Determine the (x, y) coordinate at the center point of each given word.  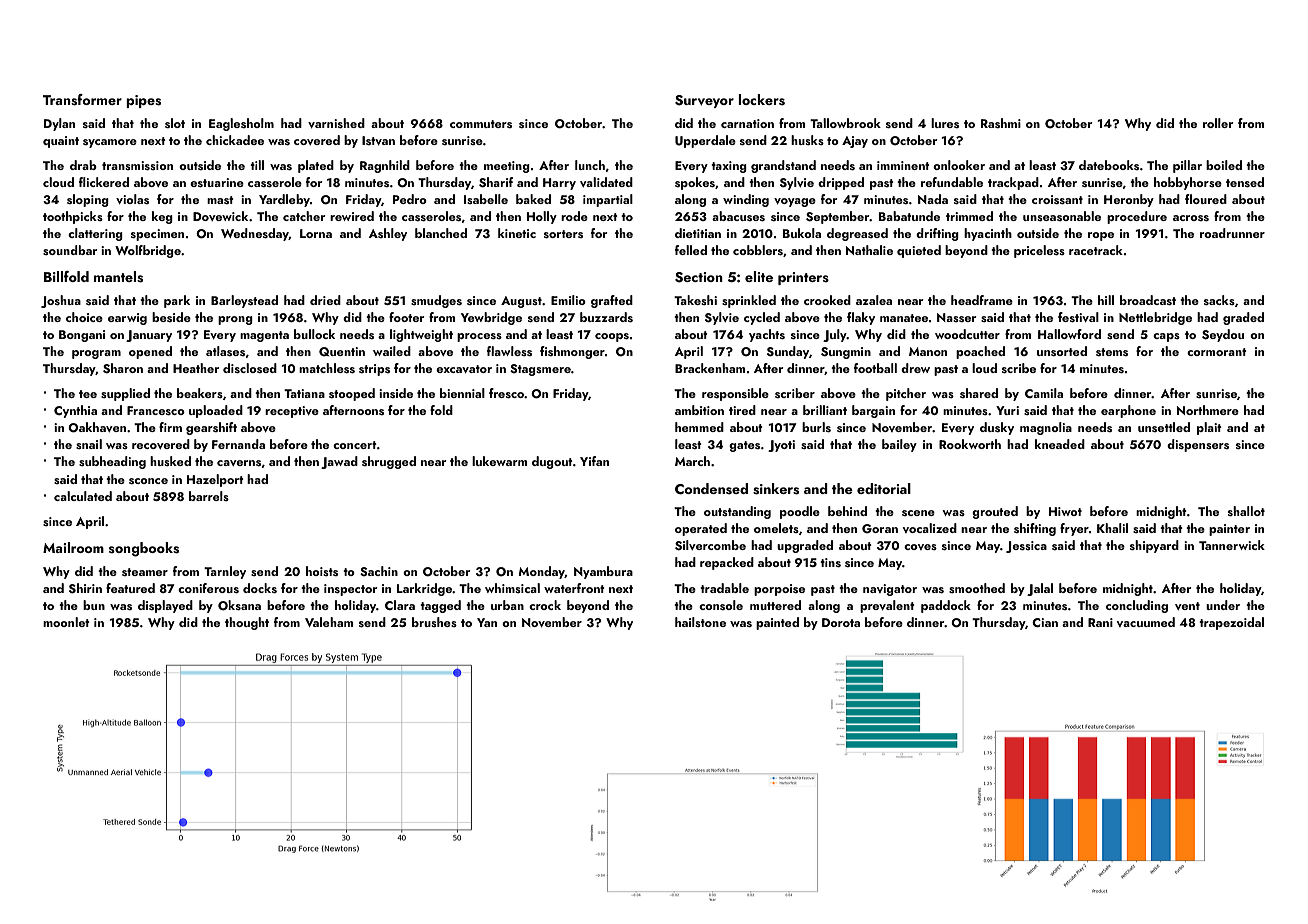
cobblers (758, 250)
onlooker (959, 165)
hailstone (700, 622)
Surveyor (704, 101)
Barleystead (244, 301)
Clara (400, 605)
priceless (1039, 251)
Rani (1100, 622)
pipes (143, 101)
